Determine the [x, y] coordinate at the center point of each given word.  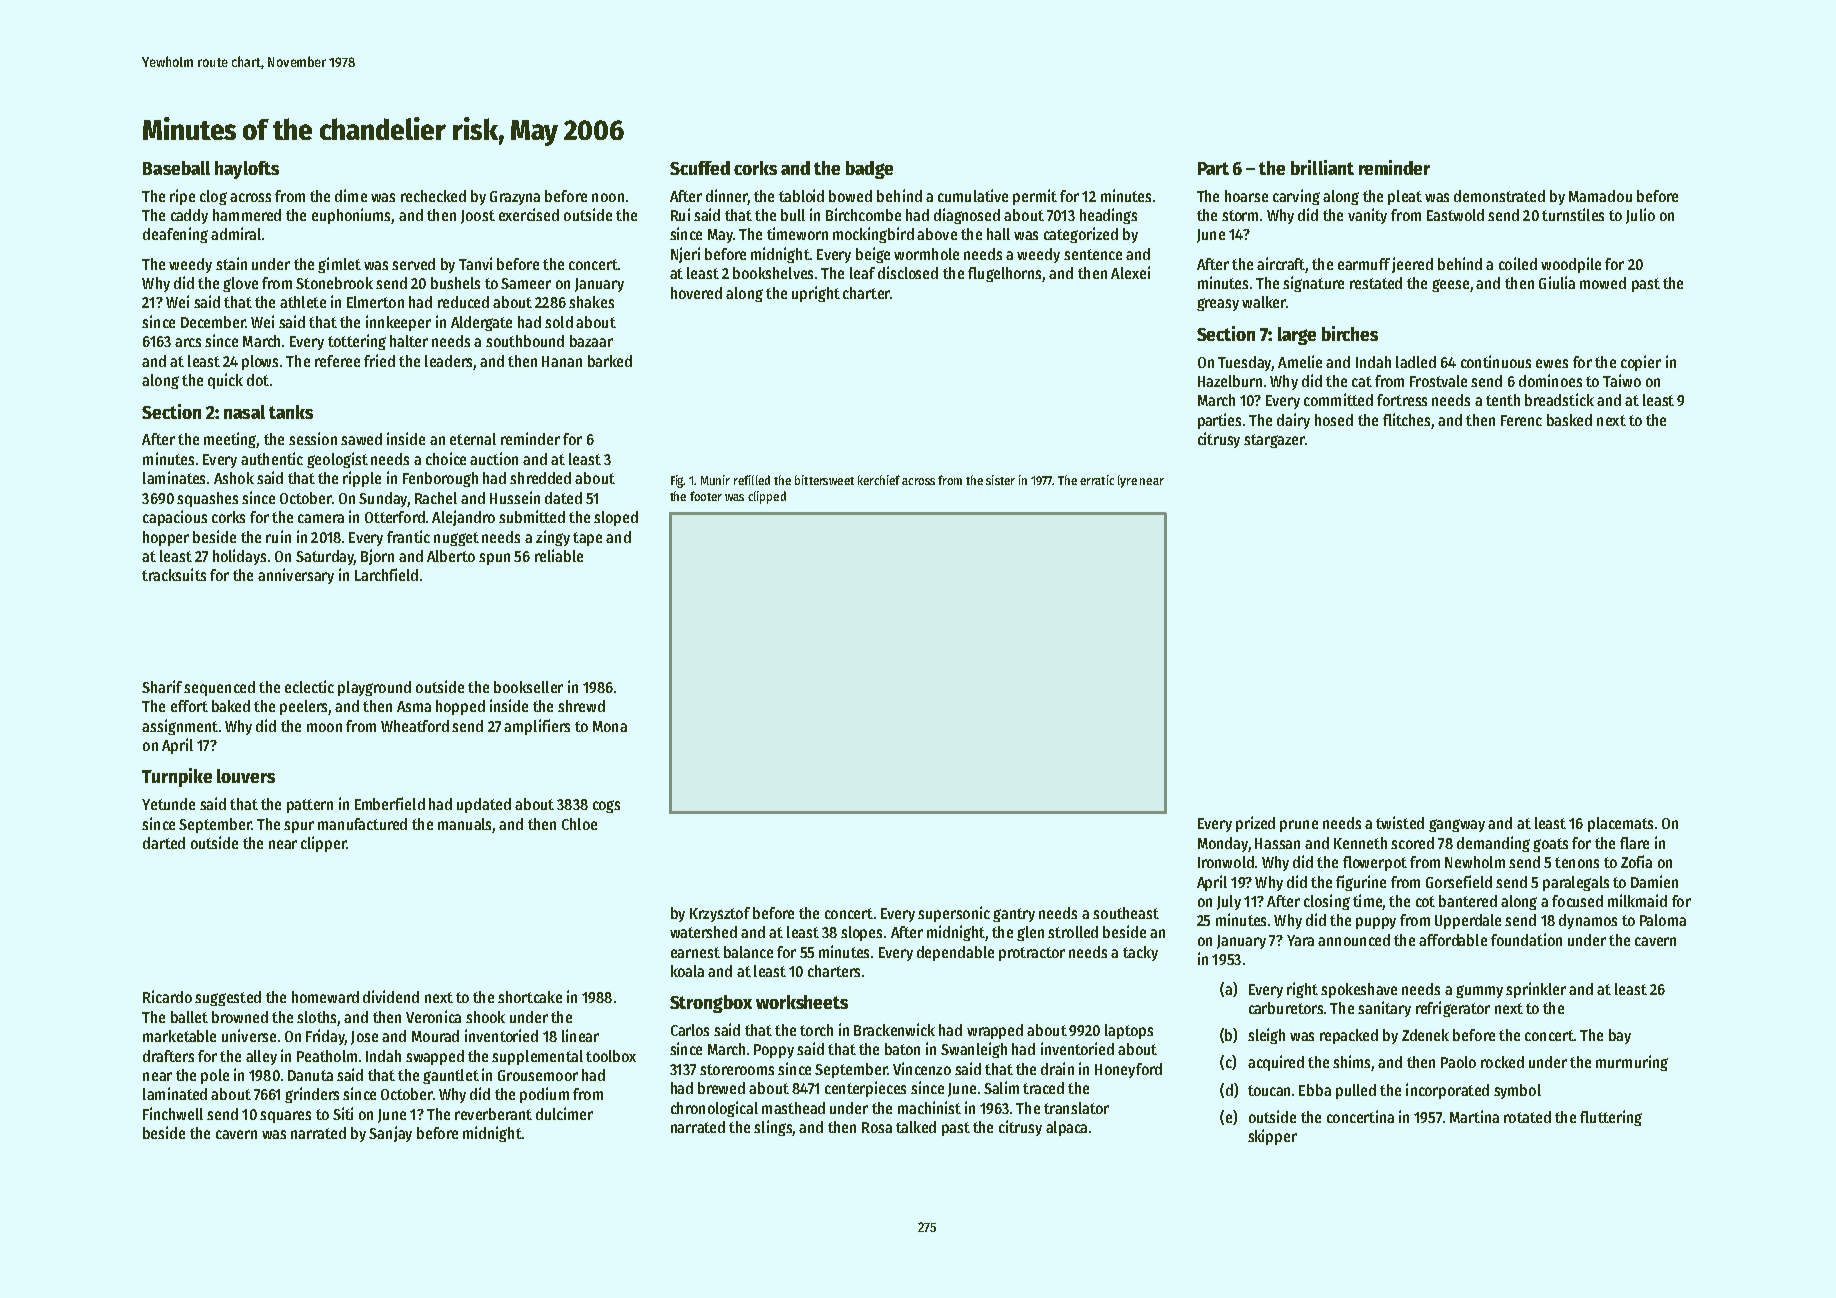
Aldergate [481, 323]
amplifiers [537, 727]
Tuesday [1245, 363]
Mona [610, 726]
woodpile [1571, 265]
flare [1634, 843]
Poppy [774, 1051]
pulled [1356, 1091]
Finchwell [173, 1113]
